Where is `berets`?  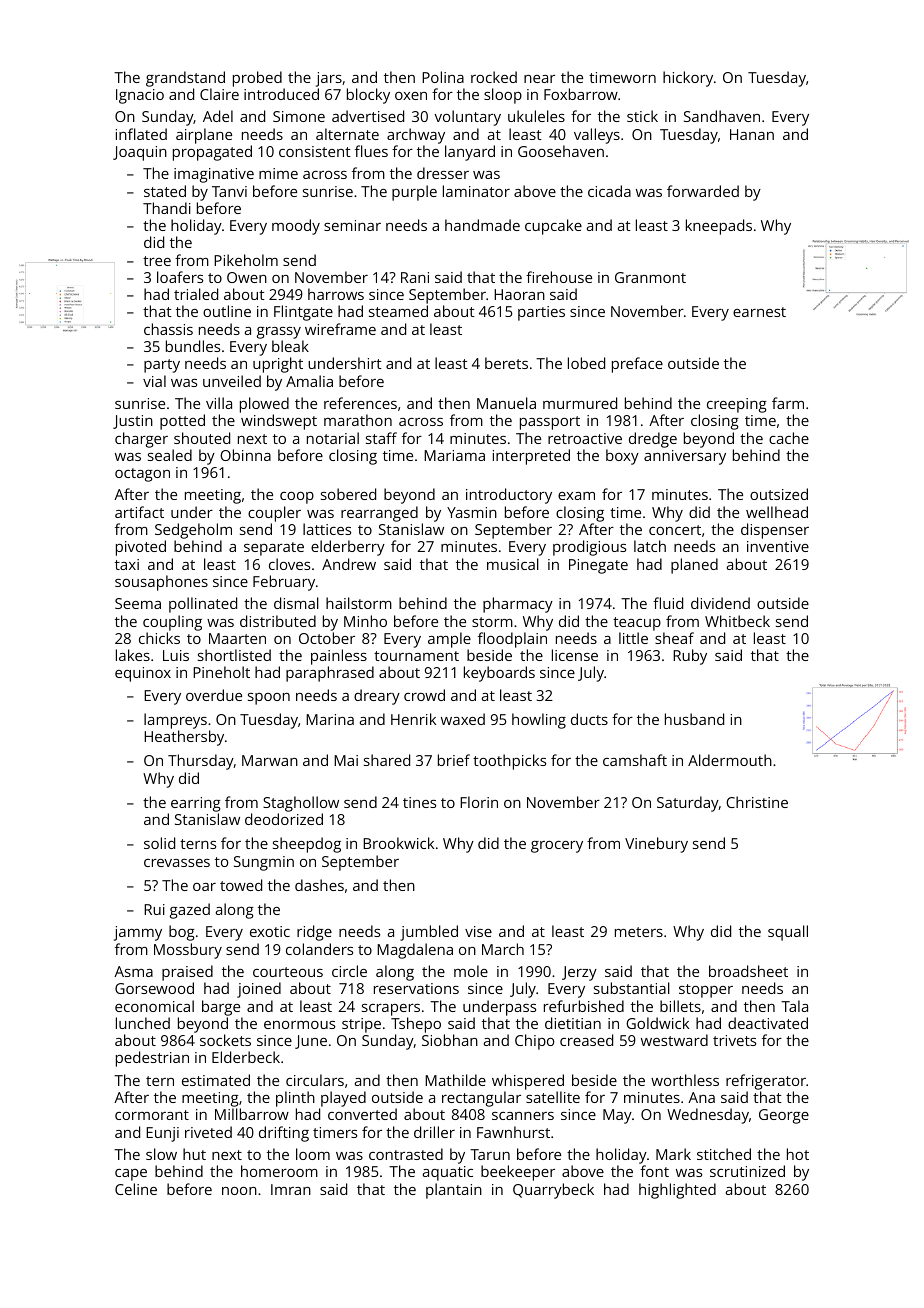 berets is located at coordinates (506, 363).
